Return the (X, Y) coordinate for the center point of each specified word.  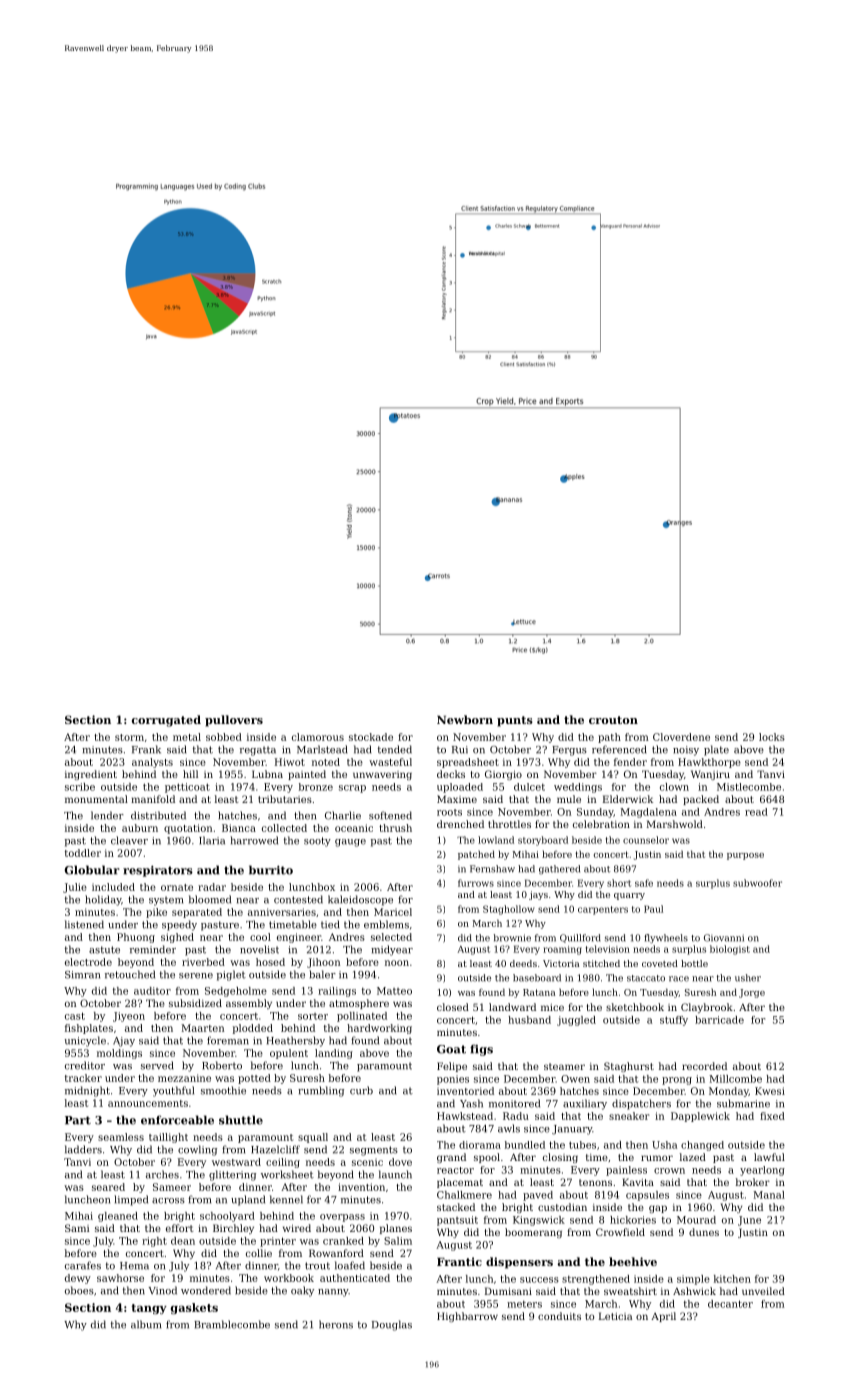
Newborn (465, 719)
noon (397, 963)
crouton (613, 720)
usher (748, 978)
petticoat (187, 788)
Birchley (233, 1229)
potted (254, 1079)
